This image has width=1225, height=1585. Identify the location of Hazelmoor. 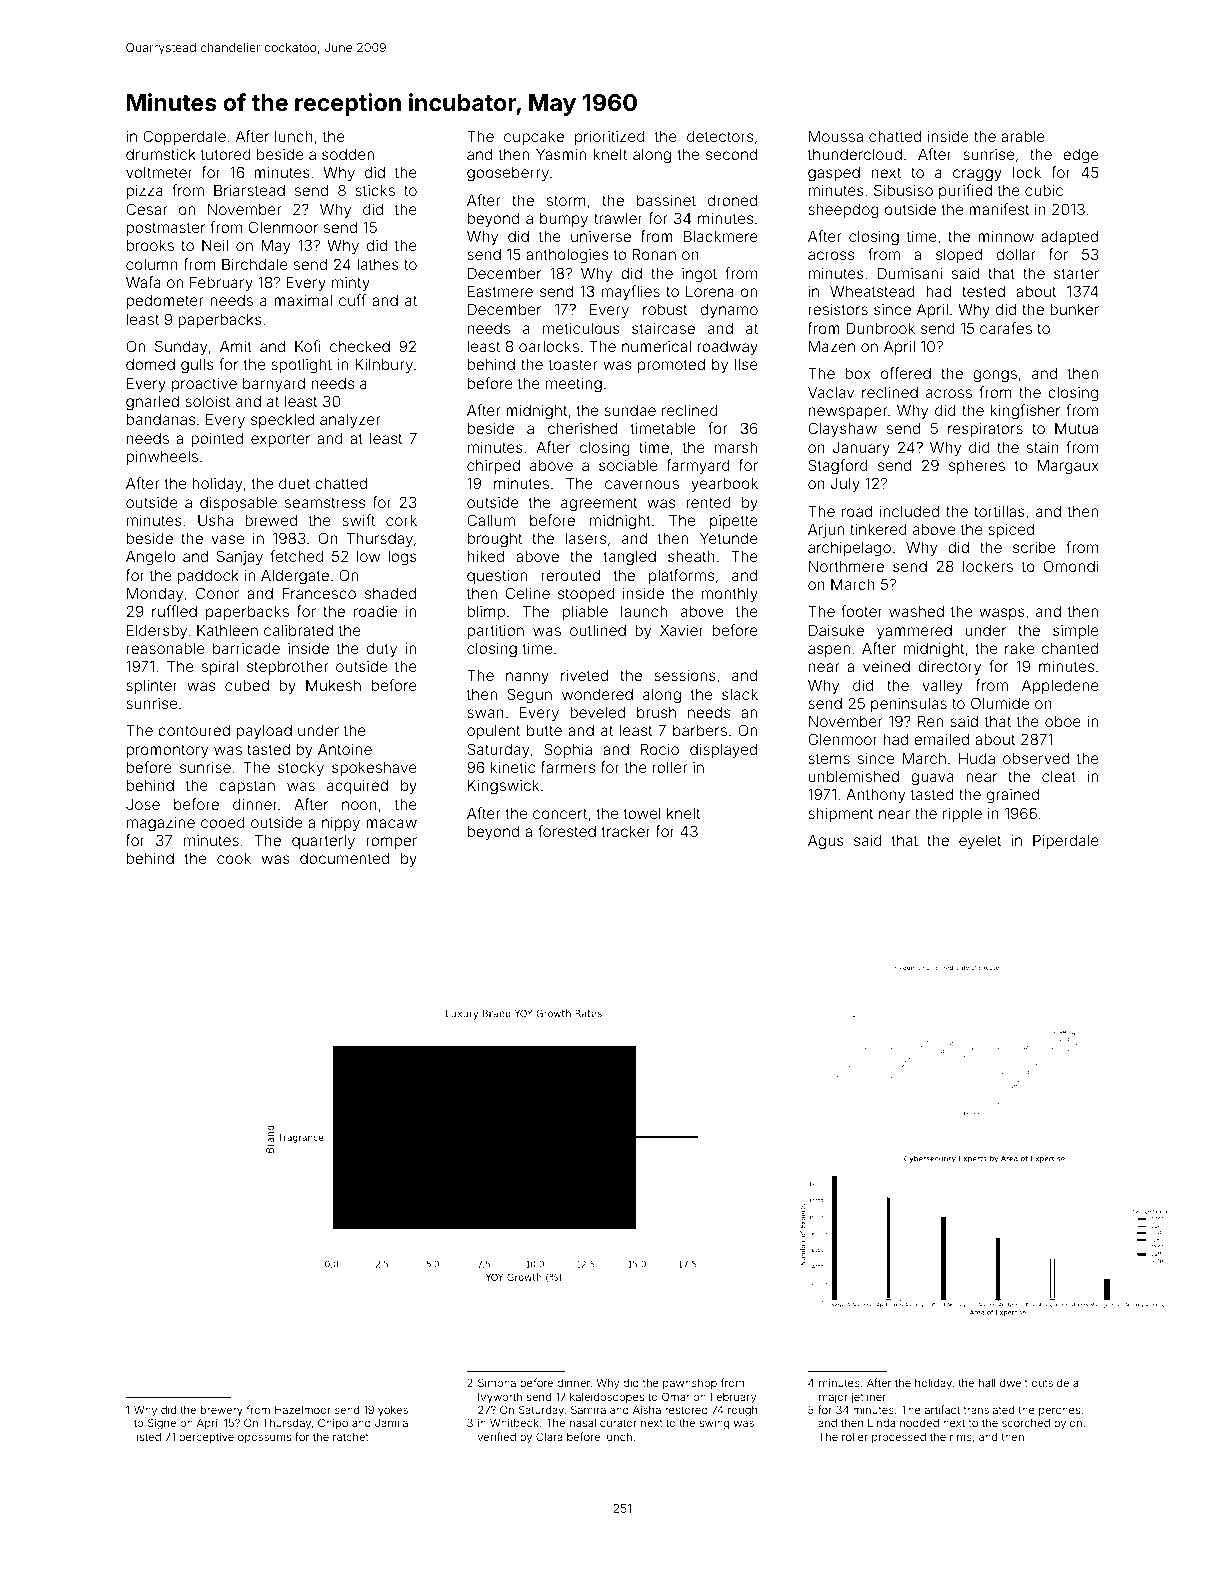
(303, 1410).
